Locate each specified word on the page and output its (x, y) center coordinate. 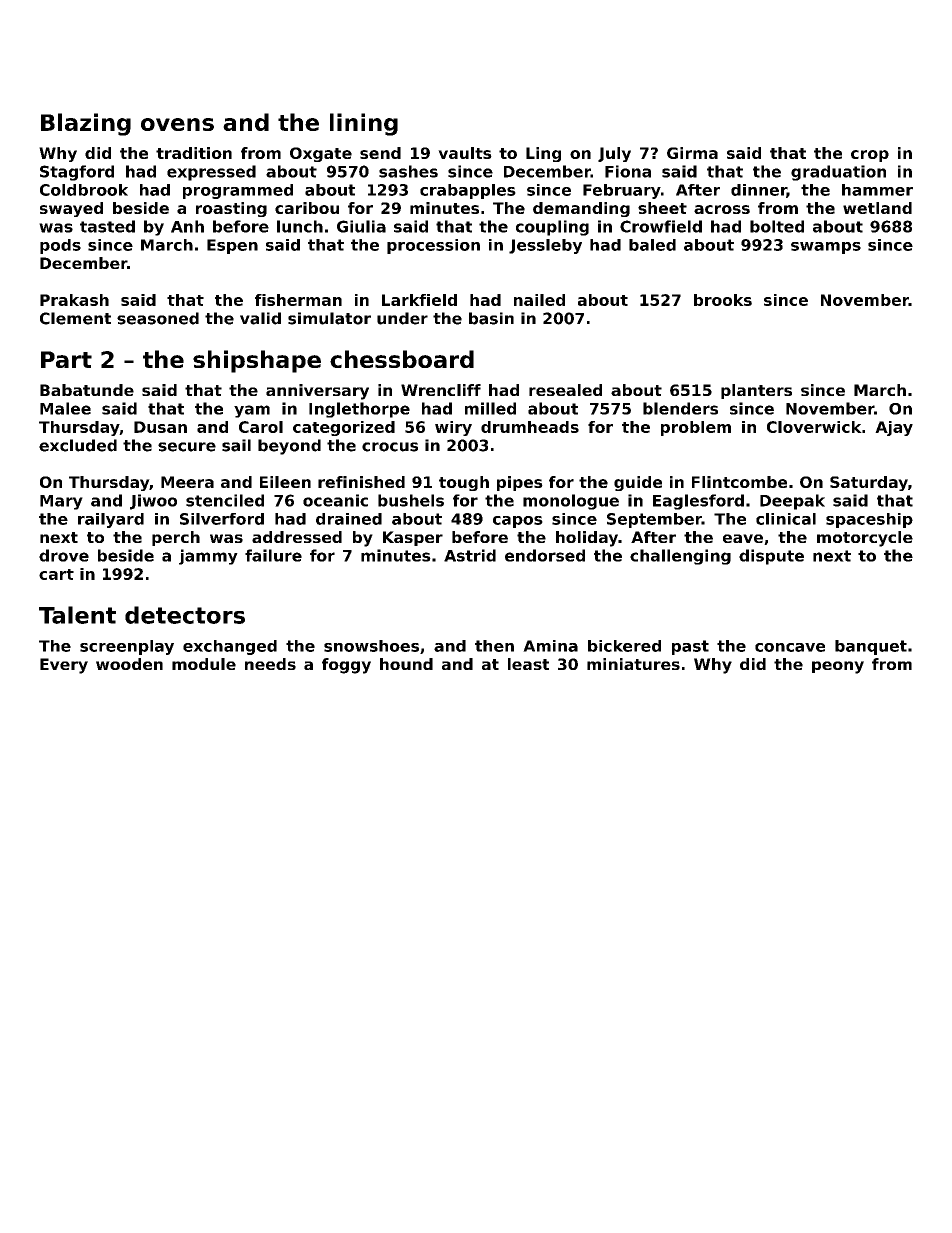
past (690, 647)
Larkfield (419, 300)
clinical (786, 519)
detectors (185, 615)
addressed (297, 537)
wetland (877, 208)
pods (60, 246)
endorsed (545, 555)
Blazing (86, 124)
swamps (826, 248)
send (380, 153)
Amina (550, 646)
